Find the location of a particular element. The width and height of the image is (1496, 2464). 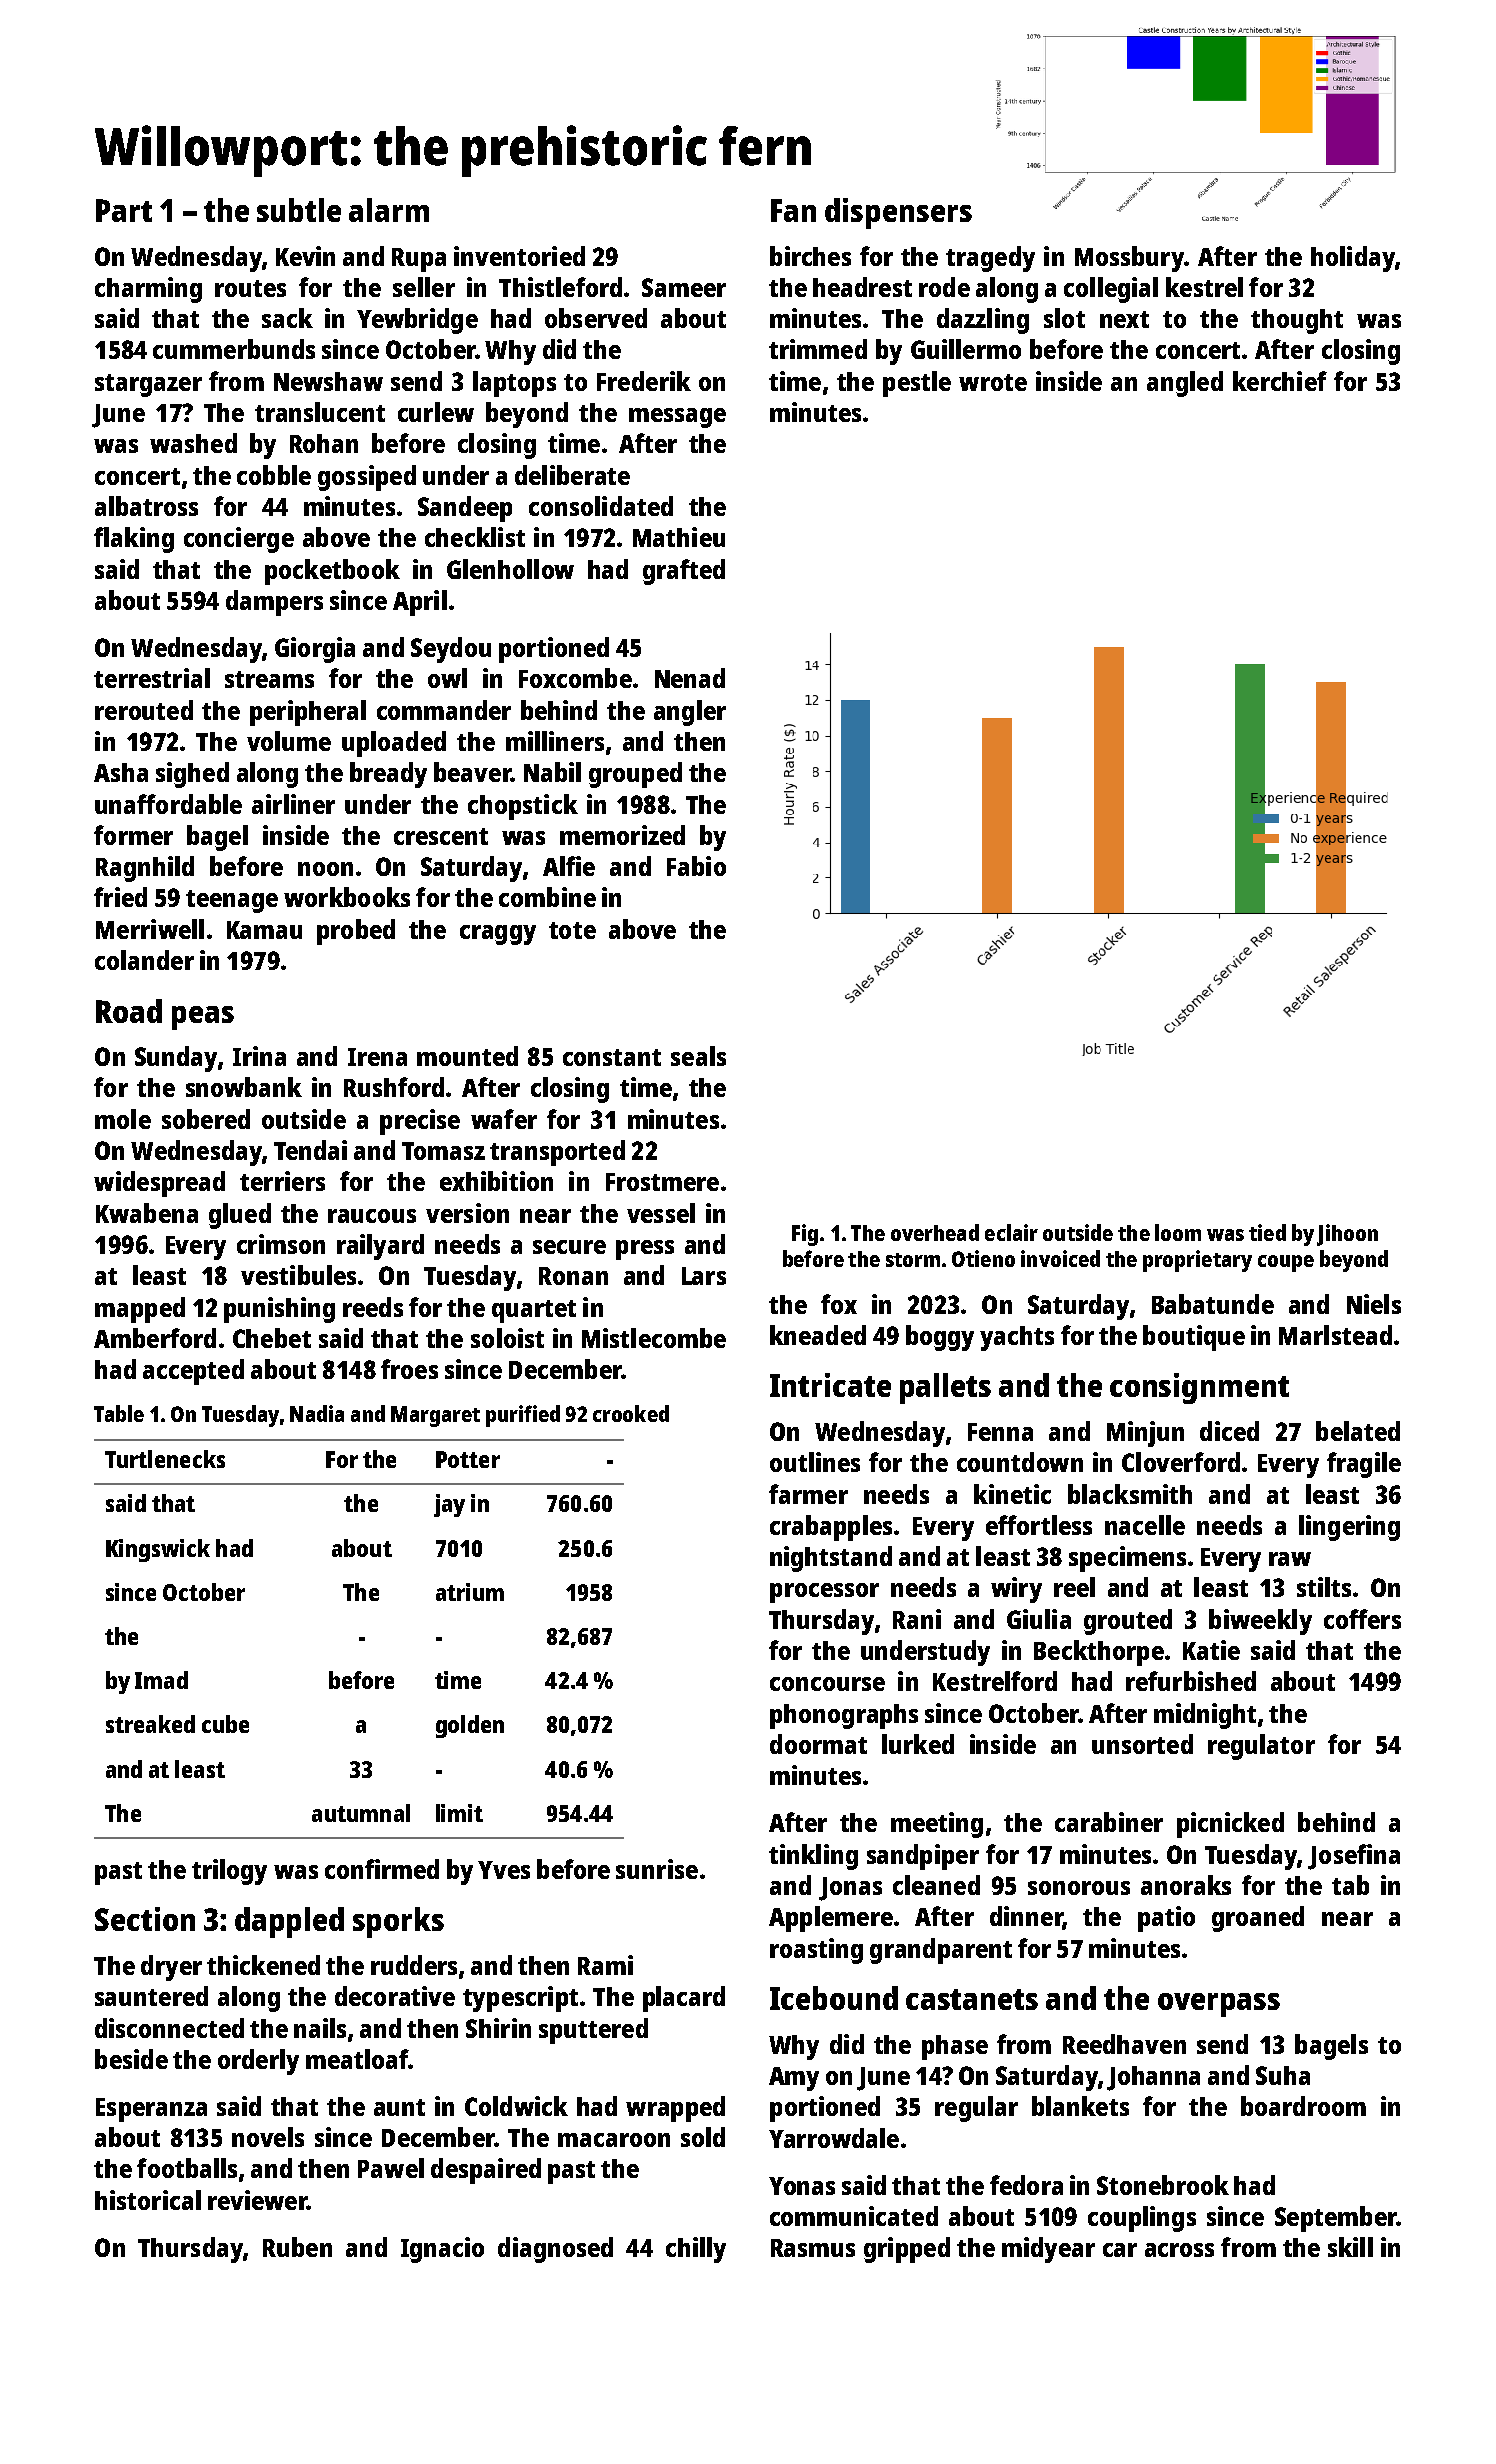

constant is located at coordinates (612, 1057).
